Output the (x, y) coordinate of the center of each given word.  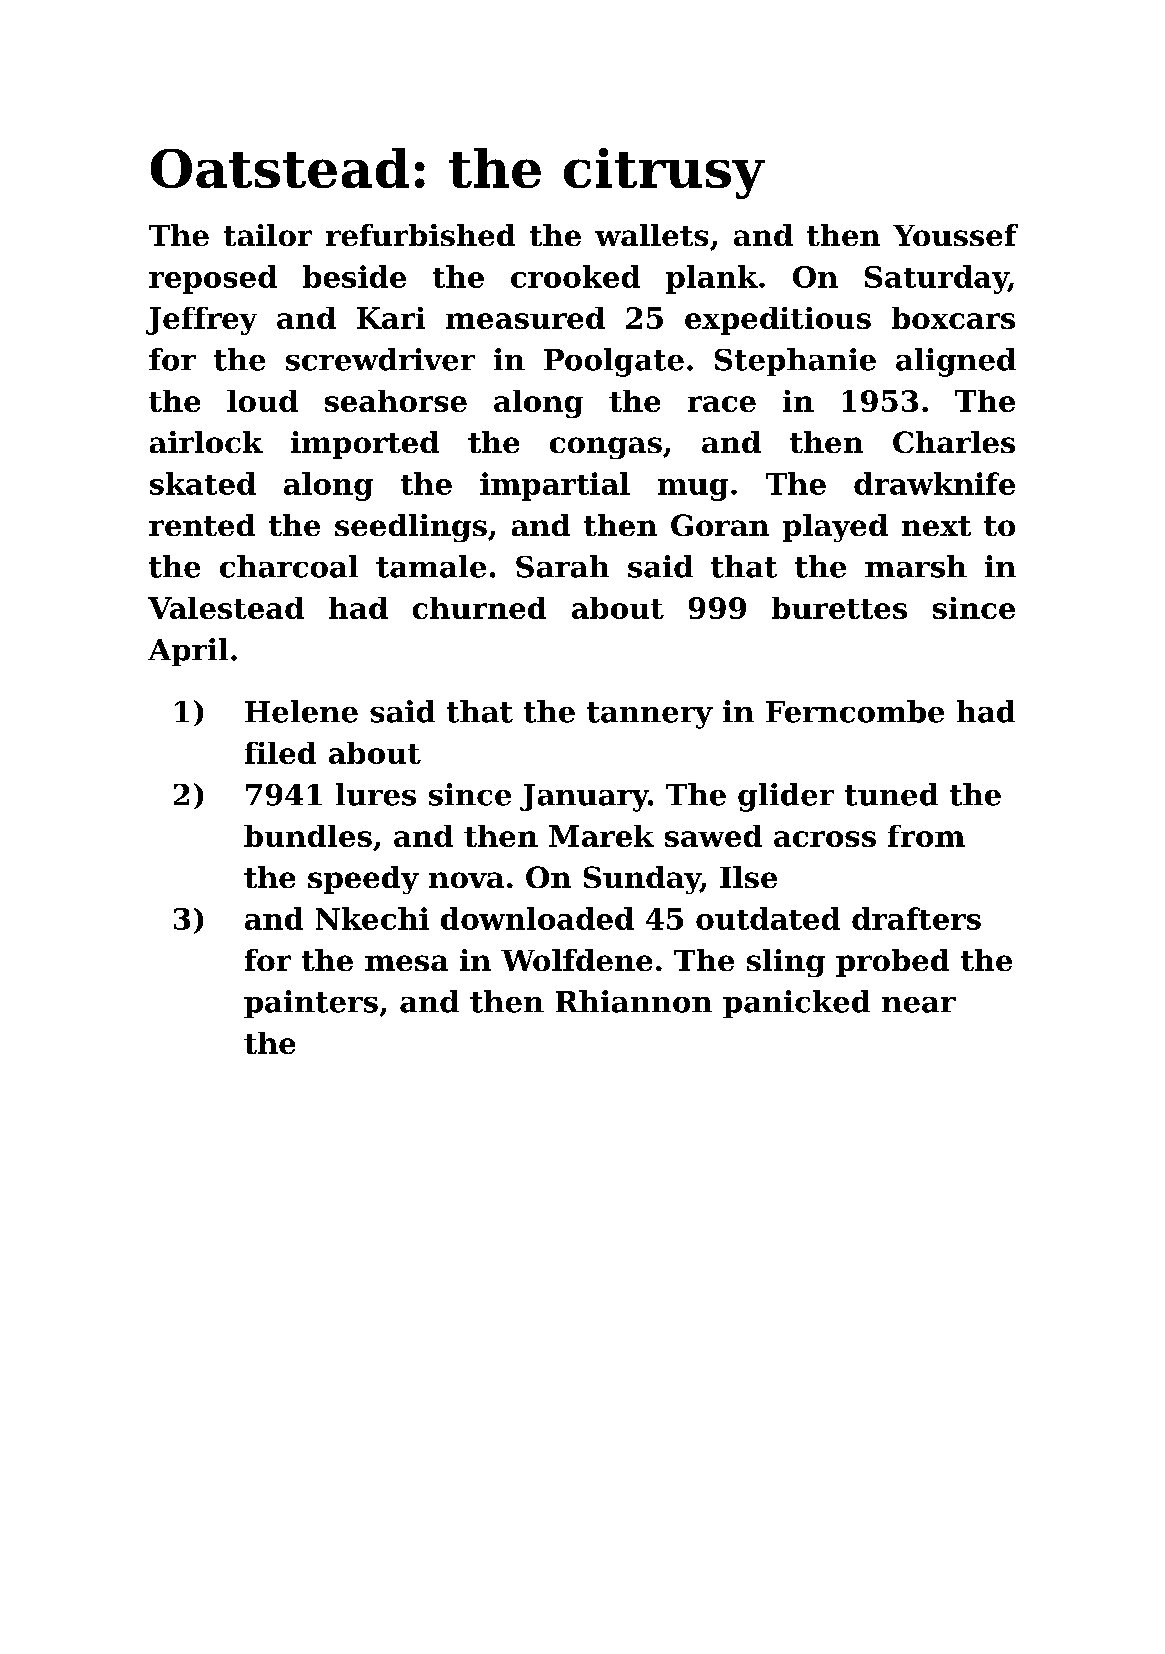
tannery (650, 715)
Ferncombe (855, 711)
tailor (268, 235)
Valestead (226, 608)
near (919, 1005)
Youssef (955, 235)
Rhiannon (634, 1001)
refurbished (420, 235)
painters (311, 1004)
